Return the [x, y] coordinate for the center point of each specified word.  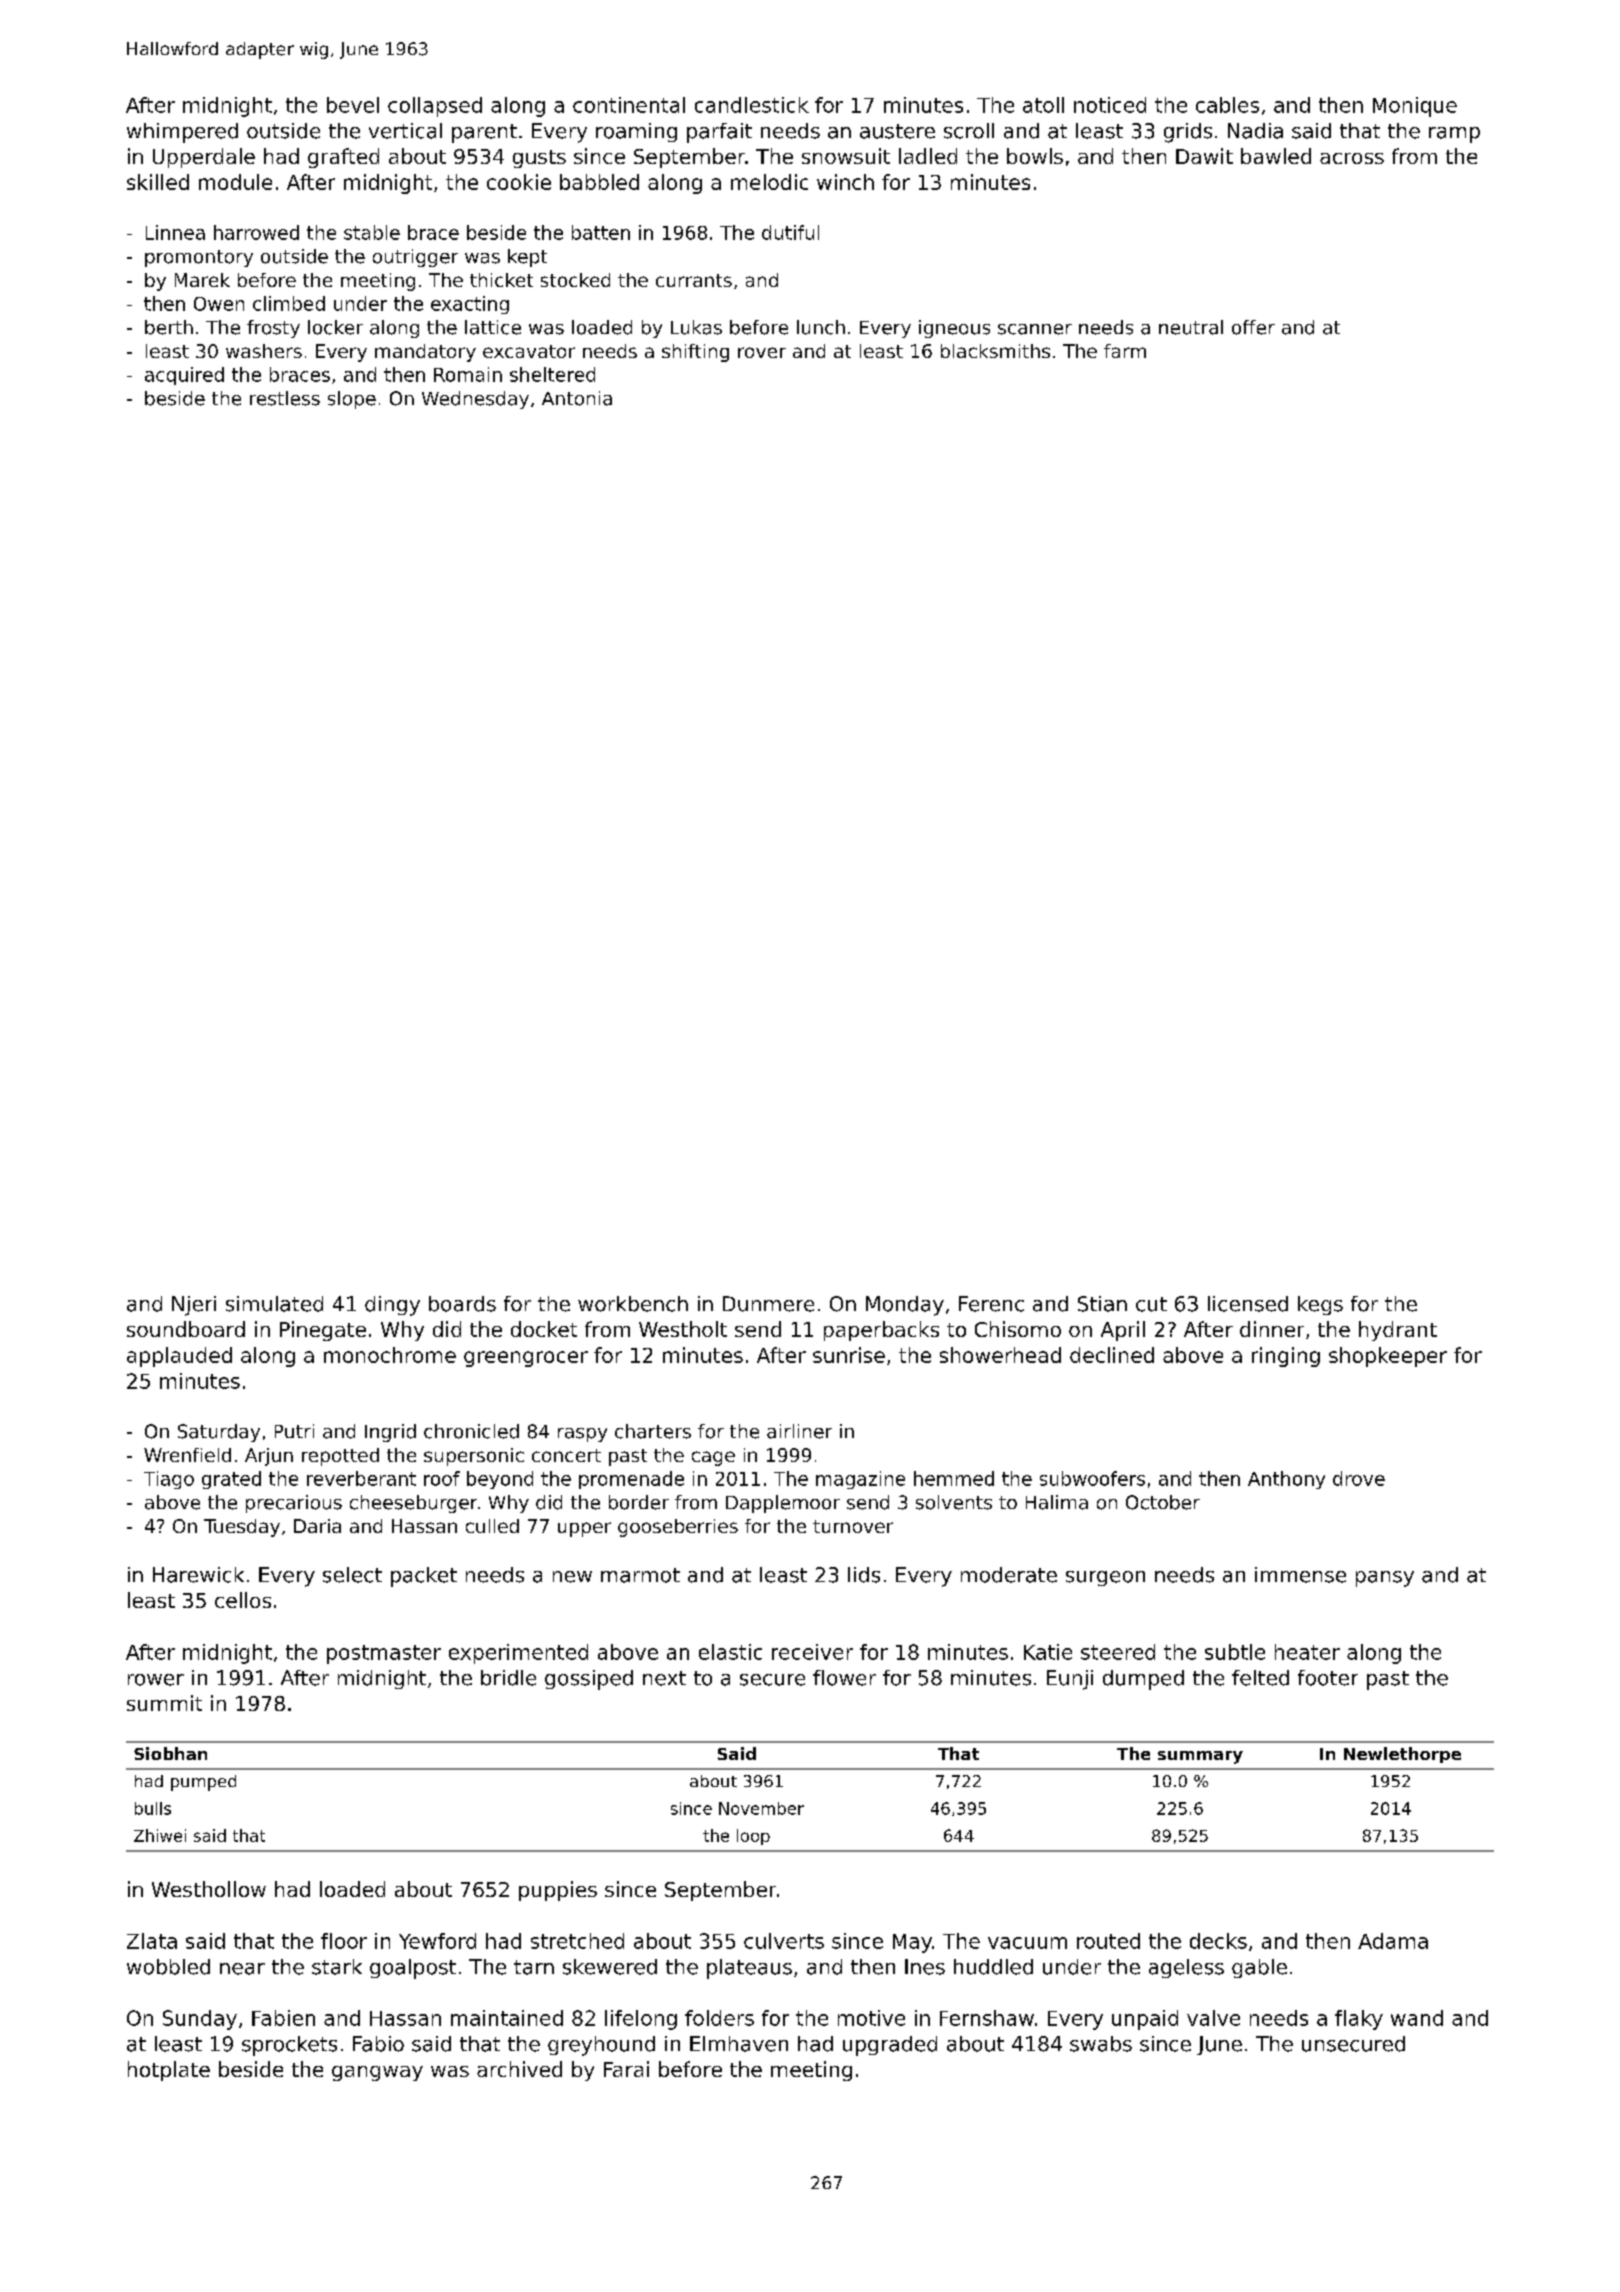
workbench [633, 1304]
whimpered [182, 133]
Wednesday [475, 400]
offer [1253, 327]
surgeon [1105, 1578]
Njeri [194, 1306]
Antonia [577, 398]
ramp [1454, 135]
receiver [812, 1652]
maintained [507, 2018]
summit [164, 1703]
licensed [1248, 1304]
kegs [1320, 1305]
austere [897, 131]
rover [762, 352]
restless [285, 398]
